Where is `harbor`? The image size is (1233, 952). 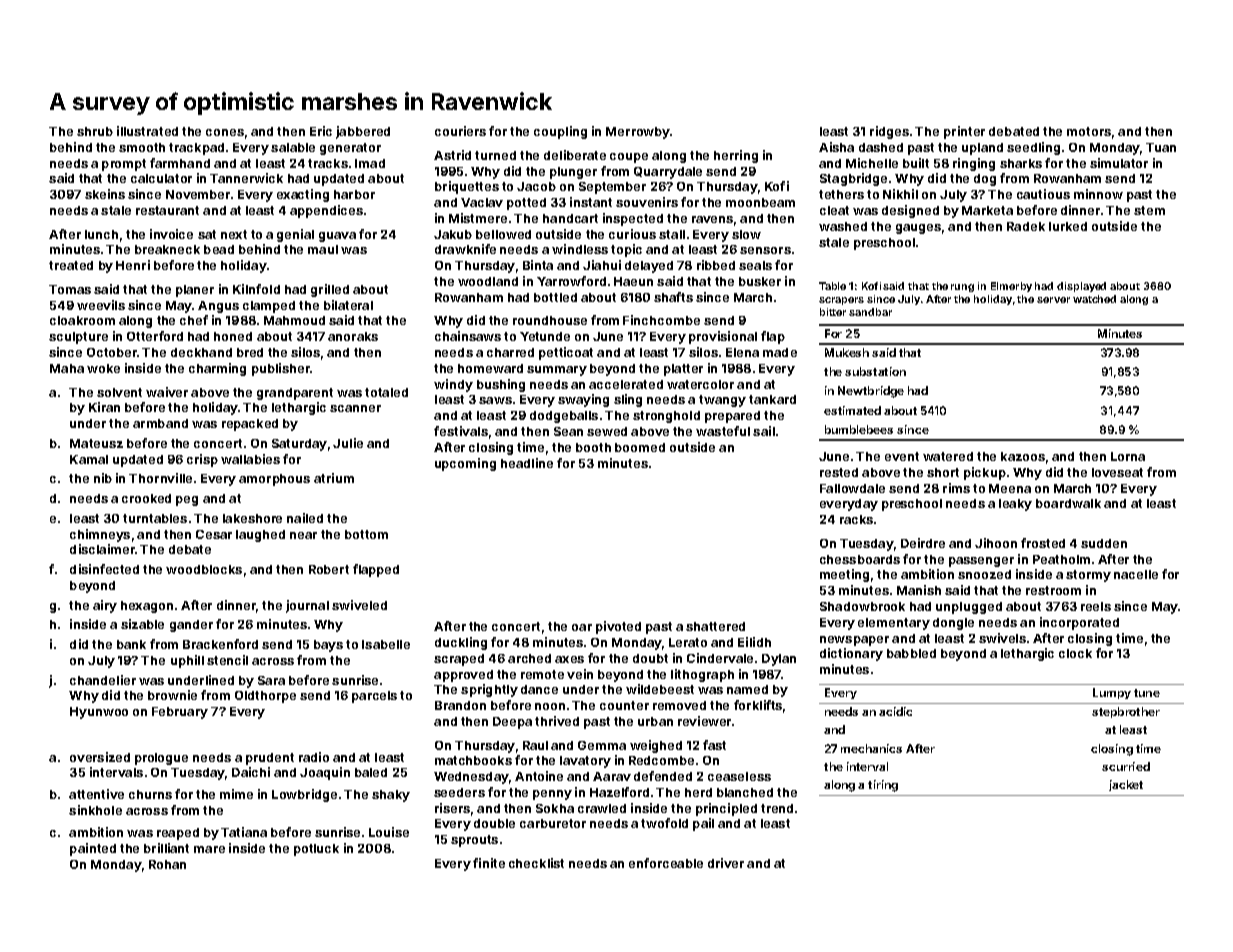 harbor is located at coordinates (354, 194).
